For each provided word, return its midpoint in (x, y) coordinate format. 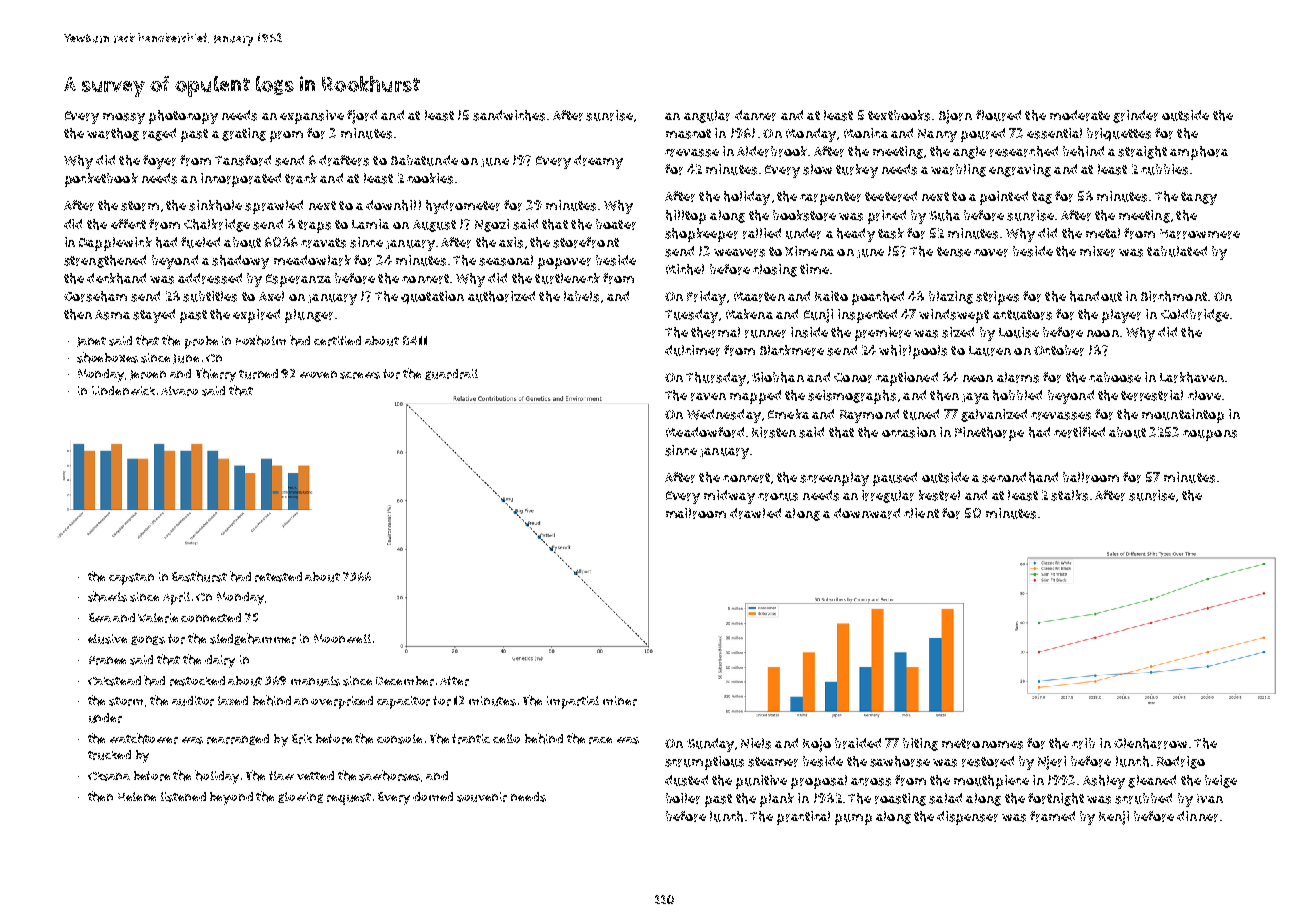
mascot (688, 134)
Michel (685, 269)
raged (159, 134)
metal (1103, 233)
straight (1142, 152)
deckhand (116, 278)
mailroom (696, 513)
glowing (300, 797)
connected (211, 617)
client (921, 513)
